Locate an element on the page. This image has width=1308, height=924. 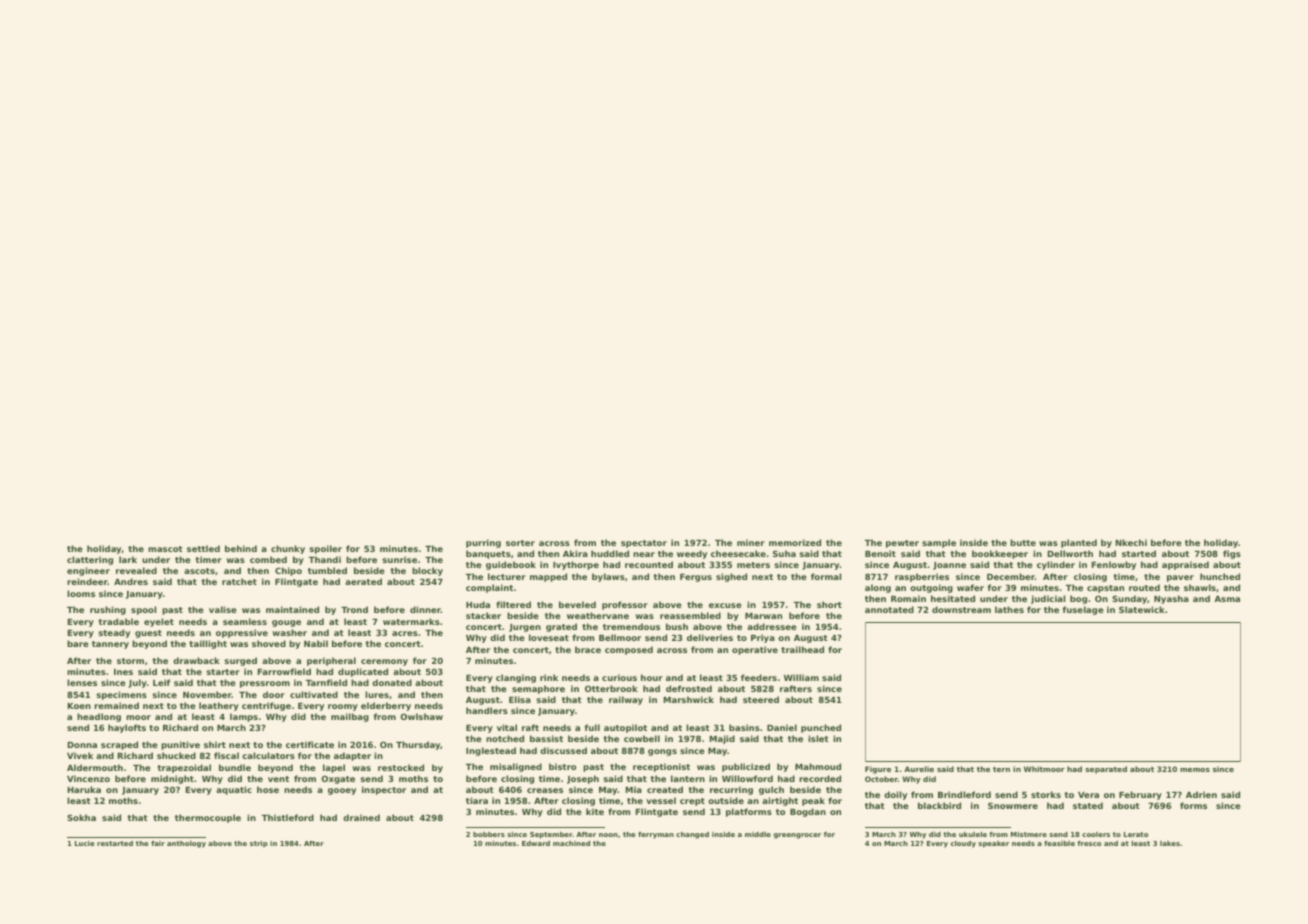
separated is located at coordinates (1106, 770).
